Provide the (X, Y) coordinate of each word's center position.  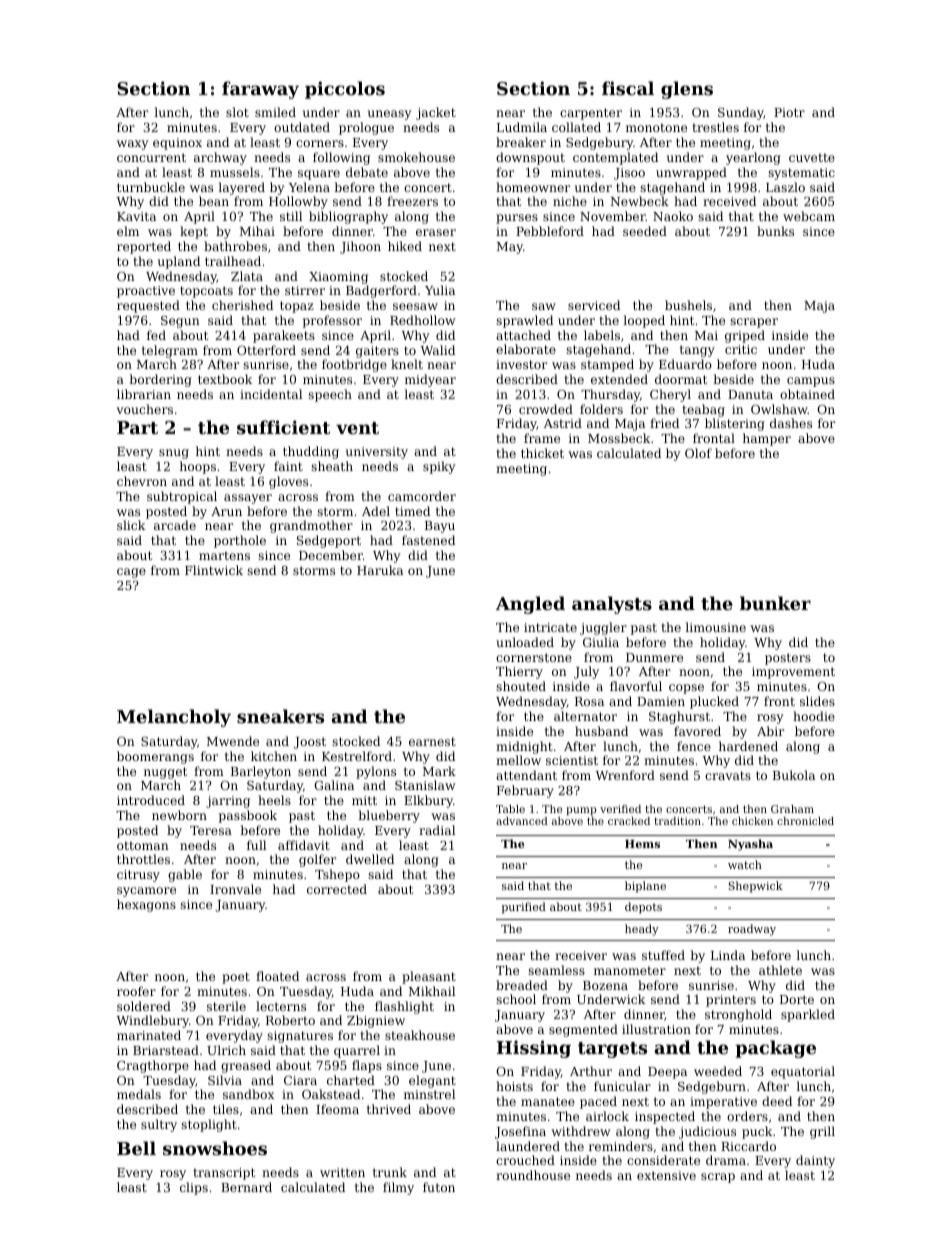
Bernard (246, 1187)
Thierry (519, 672)
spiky (439, 467)
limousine (715, 627)
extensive (666, 1175)
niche (570, 201)
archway (220, 158)
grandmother (311, 526)
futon (439, 1187)
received (729, 201)
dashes (791, 423)
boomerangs (155, 757)
